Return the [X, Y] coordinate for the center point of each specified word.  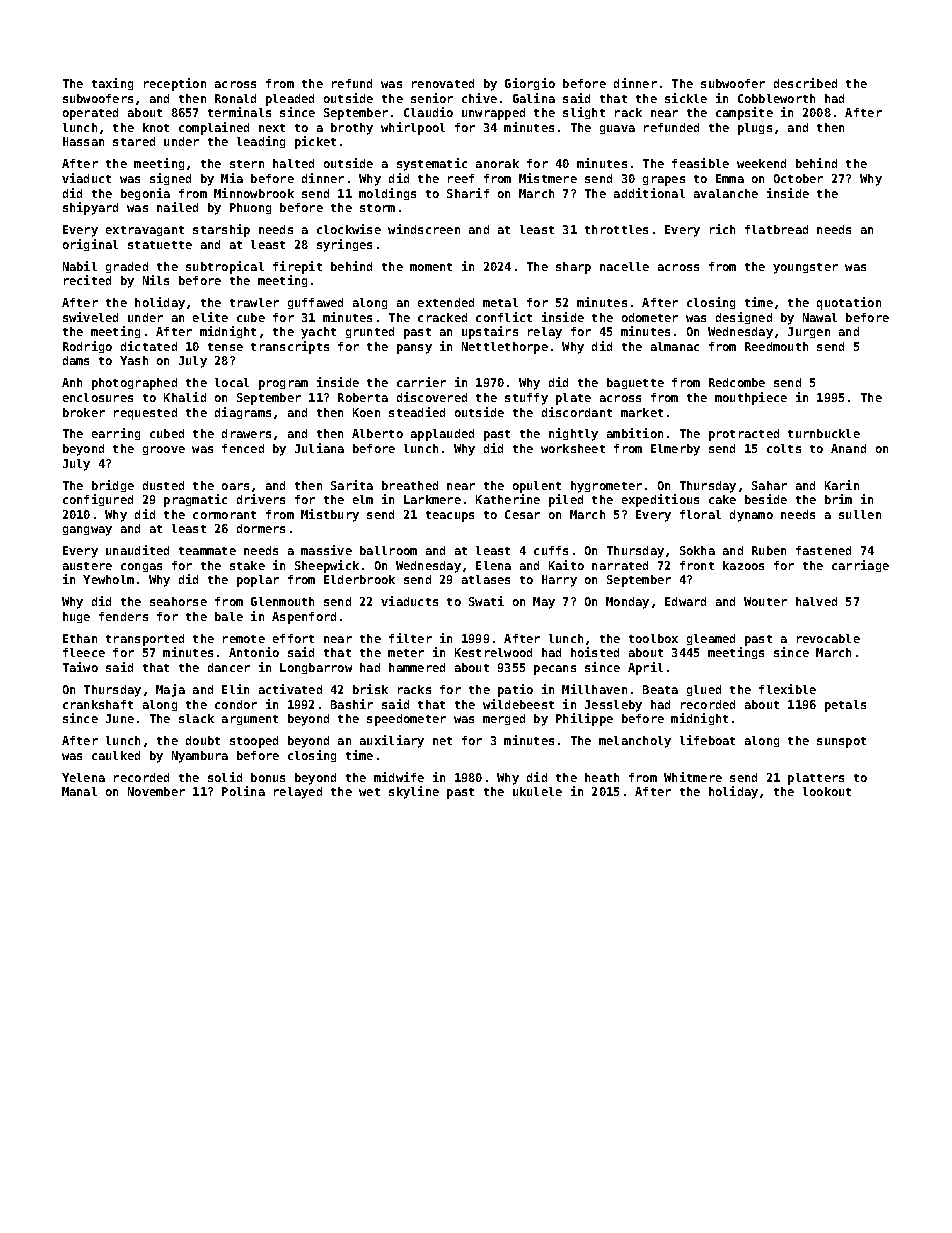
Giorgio [530, 84]
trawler [254, 302]
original [90, 245]
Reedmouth [776, 346]
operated [90, 114]
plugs [755, 129]
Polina [243, 791]
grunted [370, 332]
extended [446, 302]
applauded [442, 435]
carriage [860, 566]
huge [76, 617]
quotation [849, 303]
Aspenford [304, 618]
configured [98, 500]
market [642, 412]
